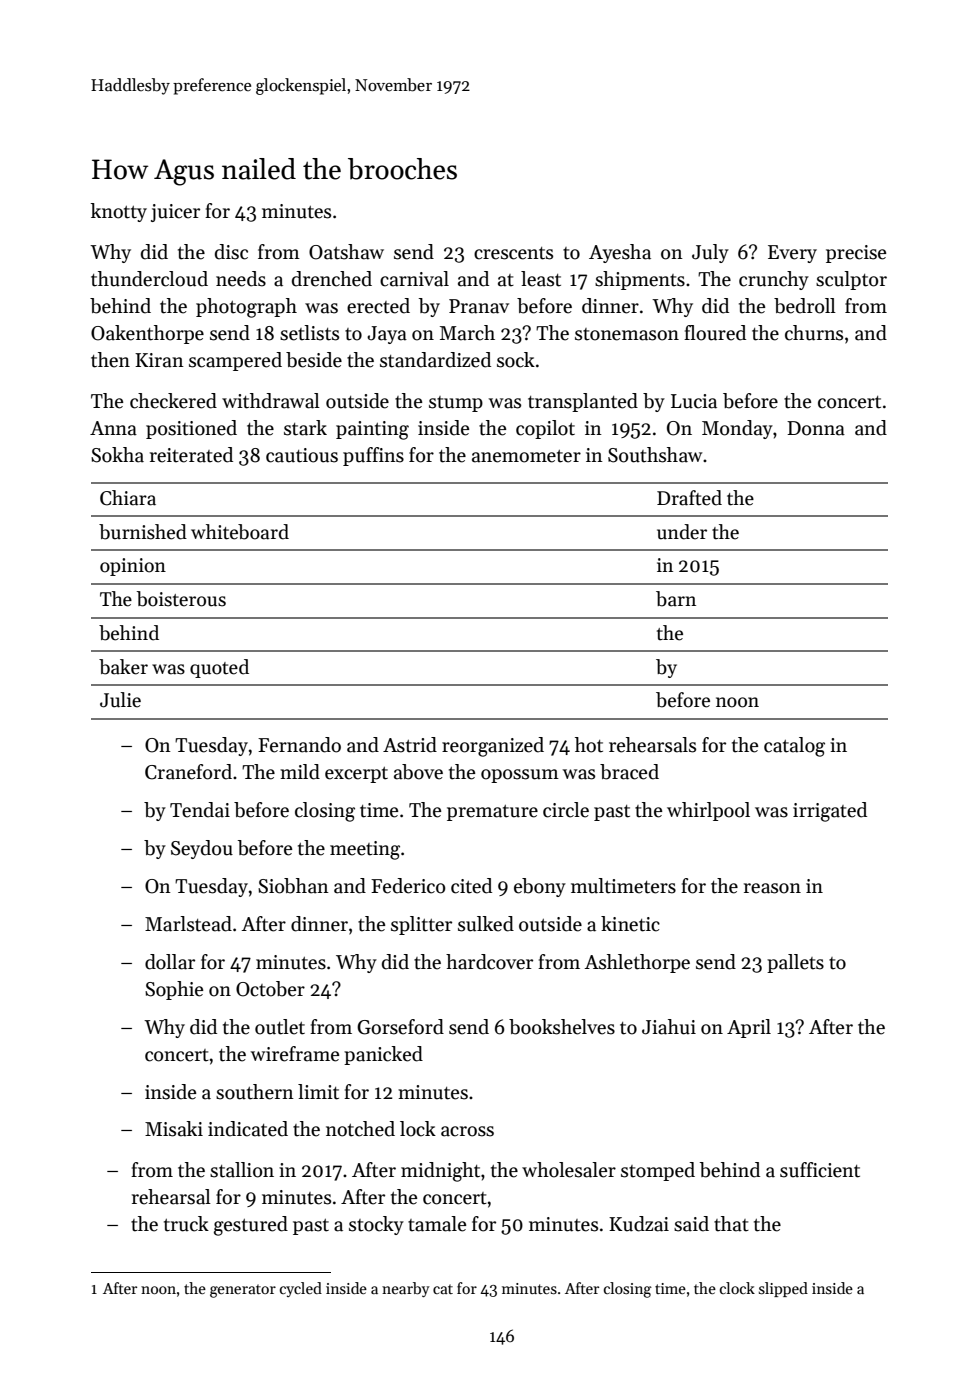 The height and width of the image is (1390, 978). Describe the element at coordinates (676, 599) in the image. I see `barn` at that location.
